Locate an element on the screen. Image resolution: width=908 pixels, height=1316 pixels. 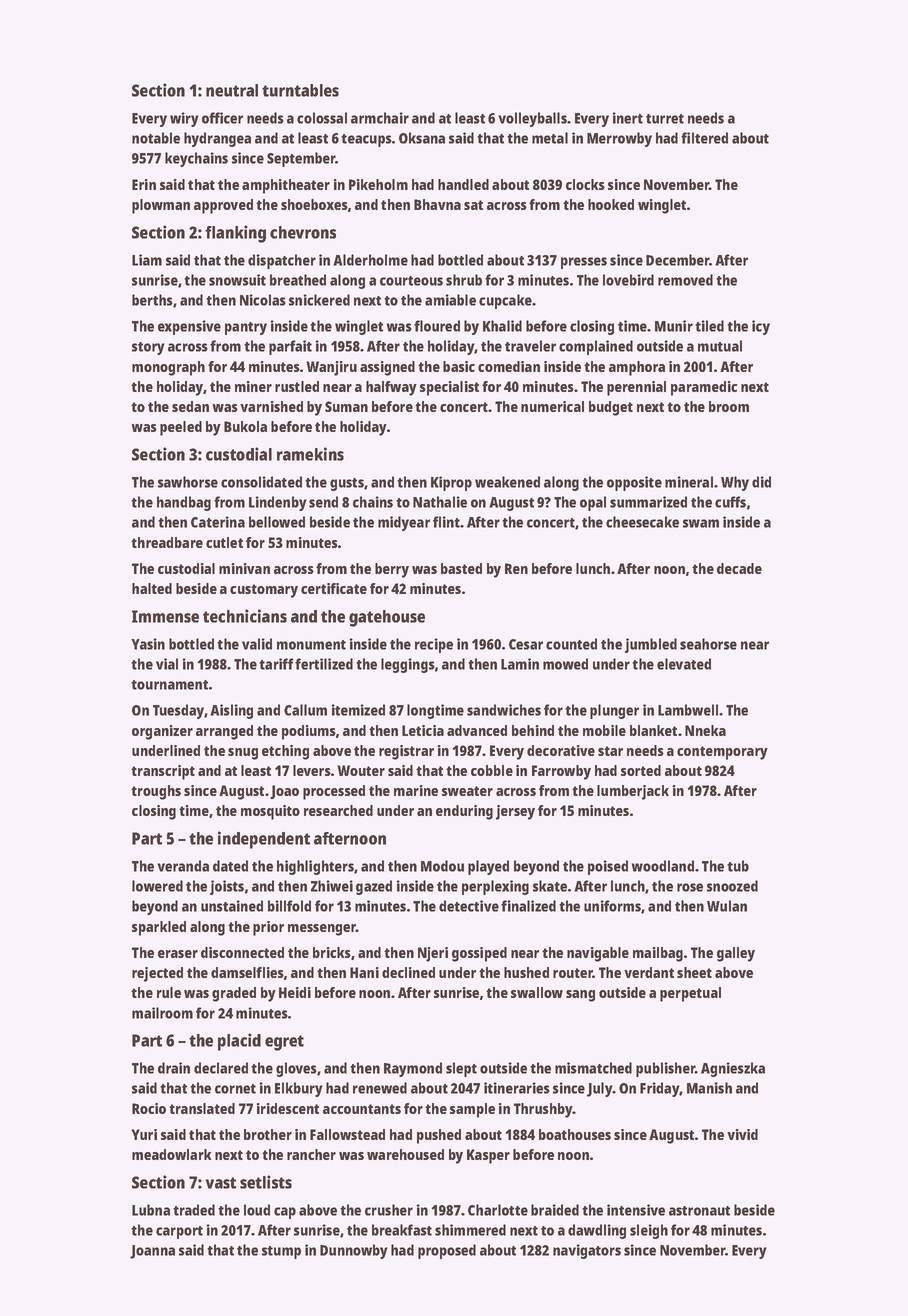
proposed is located at coordinates (447, 1251).
